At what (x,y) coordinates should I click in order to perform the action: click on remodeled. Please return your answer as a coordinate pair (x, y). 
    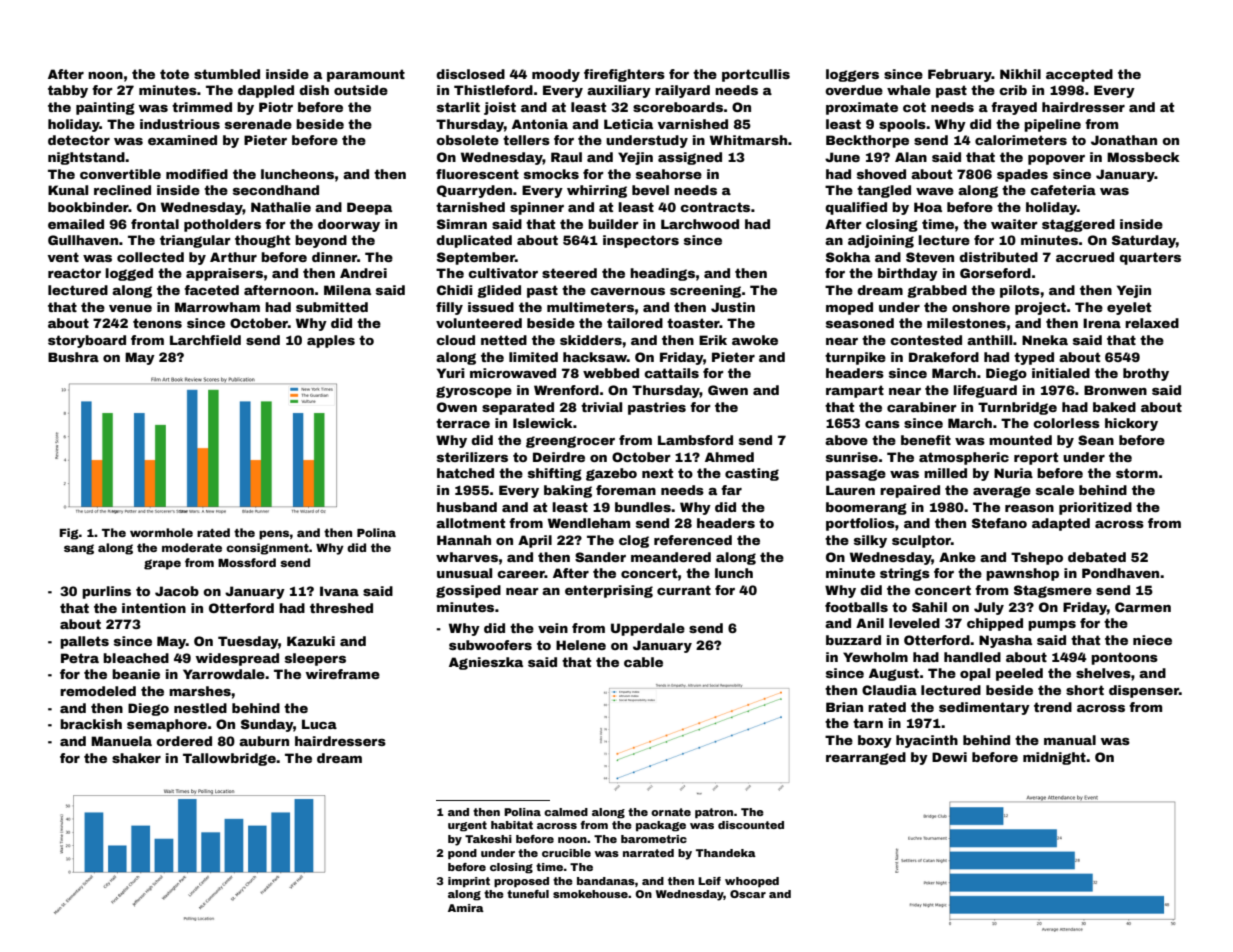
    Looking at the image, I should click on (98, 691).
